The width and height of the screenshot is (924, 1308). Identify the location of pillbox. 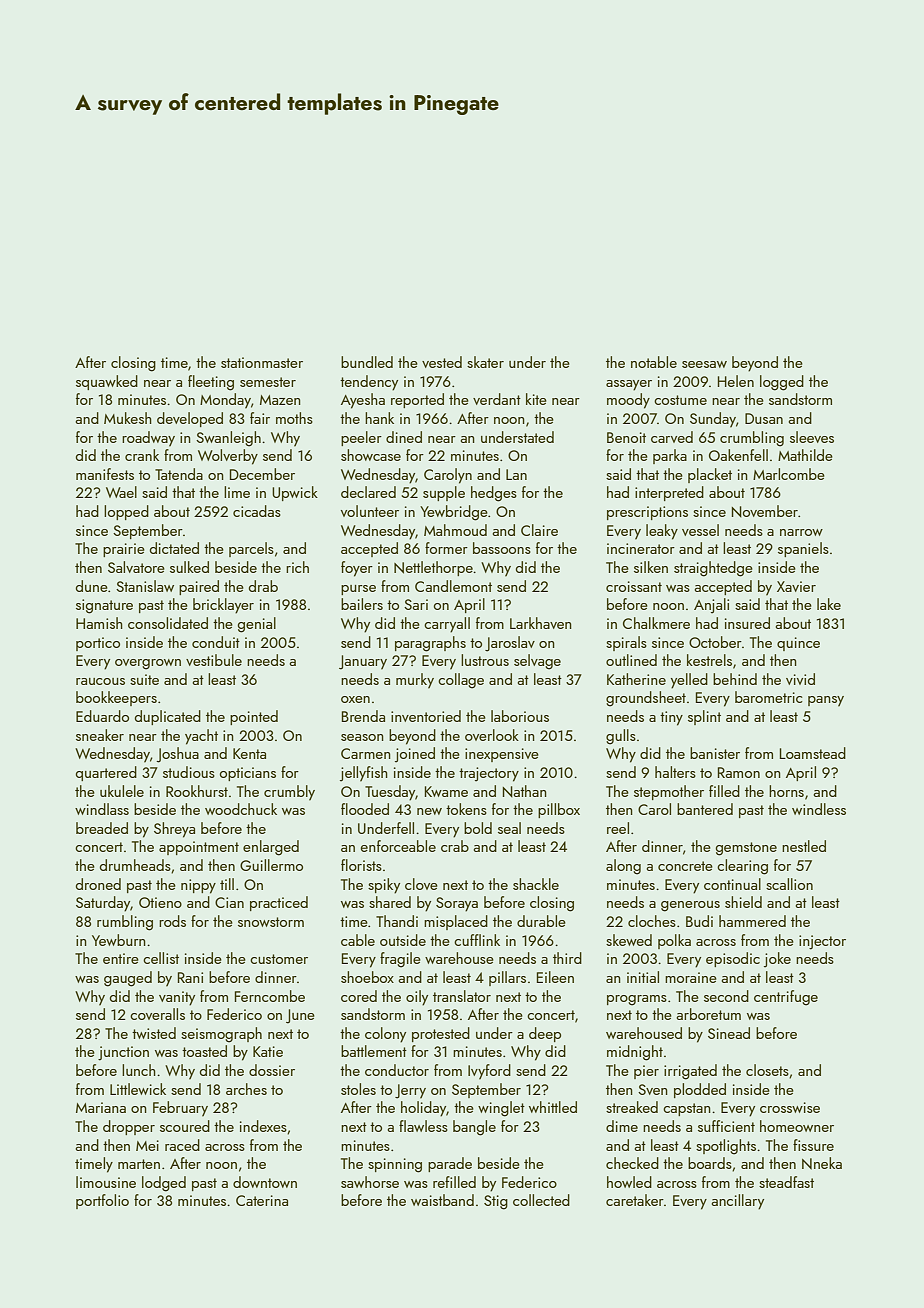
(559, 810).
